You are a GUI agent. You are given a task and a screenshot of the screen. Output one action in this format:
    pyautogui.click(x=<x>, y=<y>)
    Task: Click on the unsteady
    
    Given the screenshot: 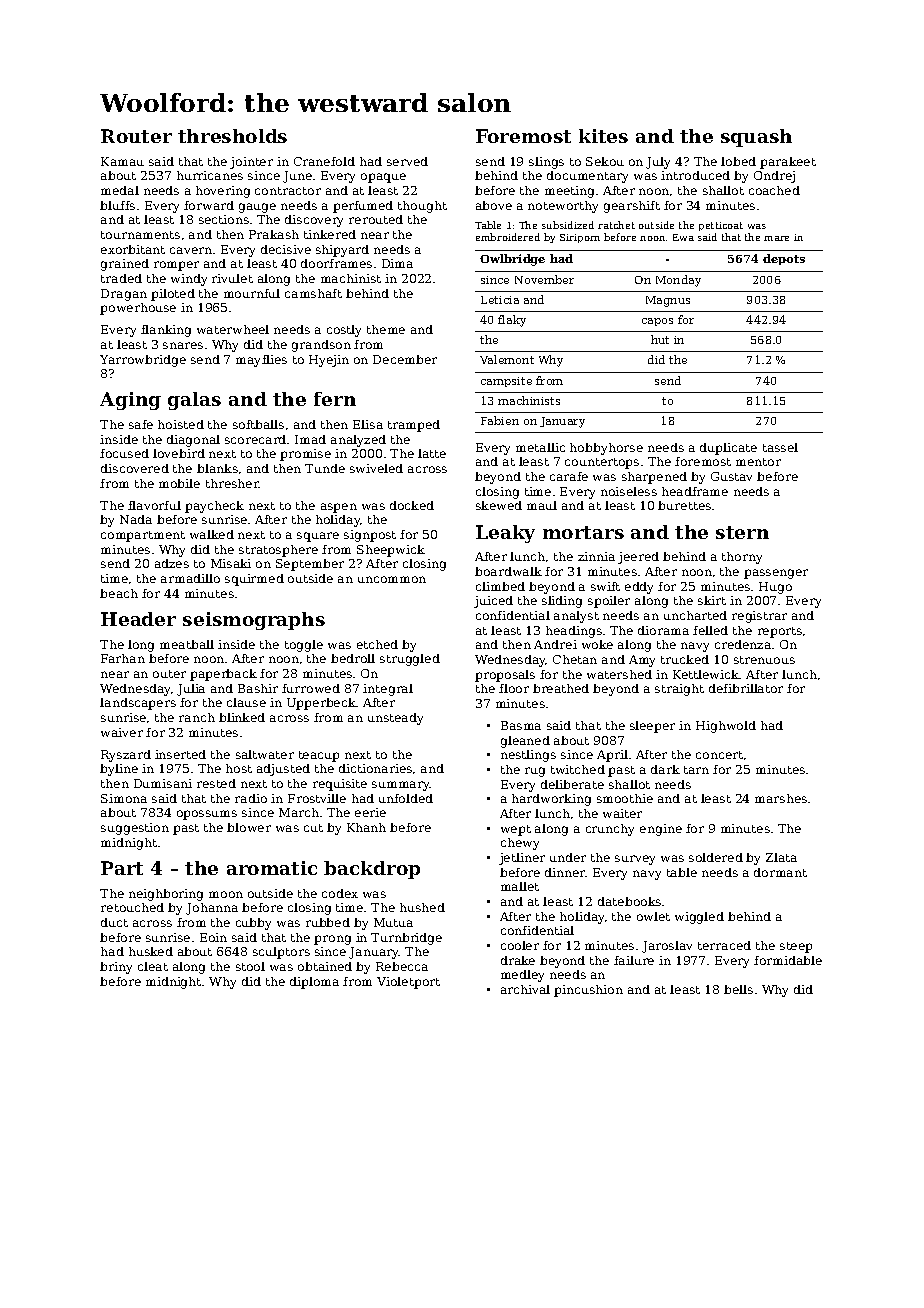 What is the action you would take?
    pyautogui.click(x=395, y=719)
